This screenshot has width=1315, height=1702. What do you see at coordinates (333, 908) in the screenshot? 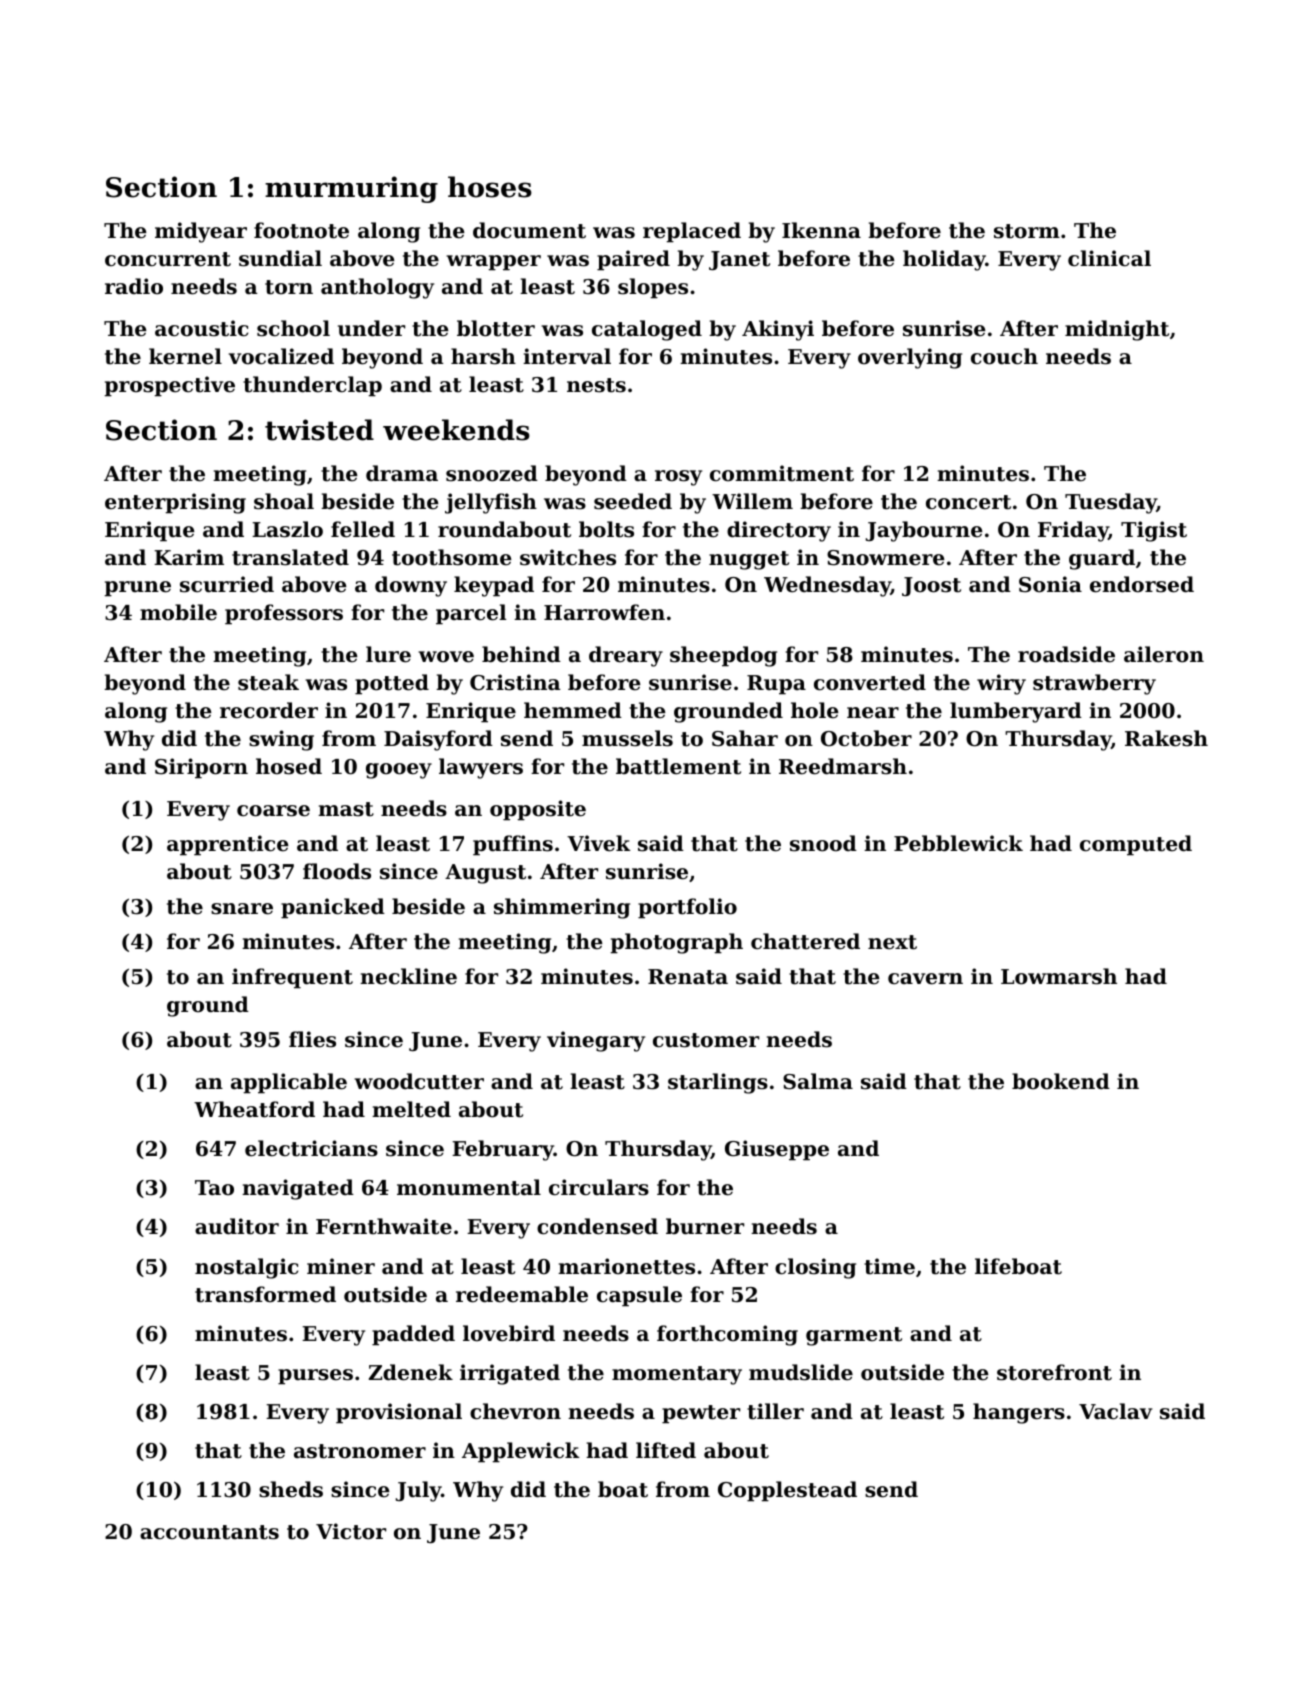
I see `panicked` at bounding box center [333, 908].
